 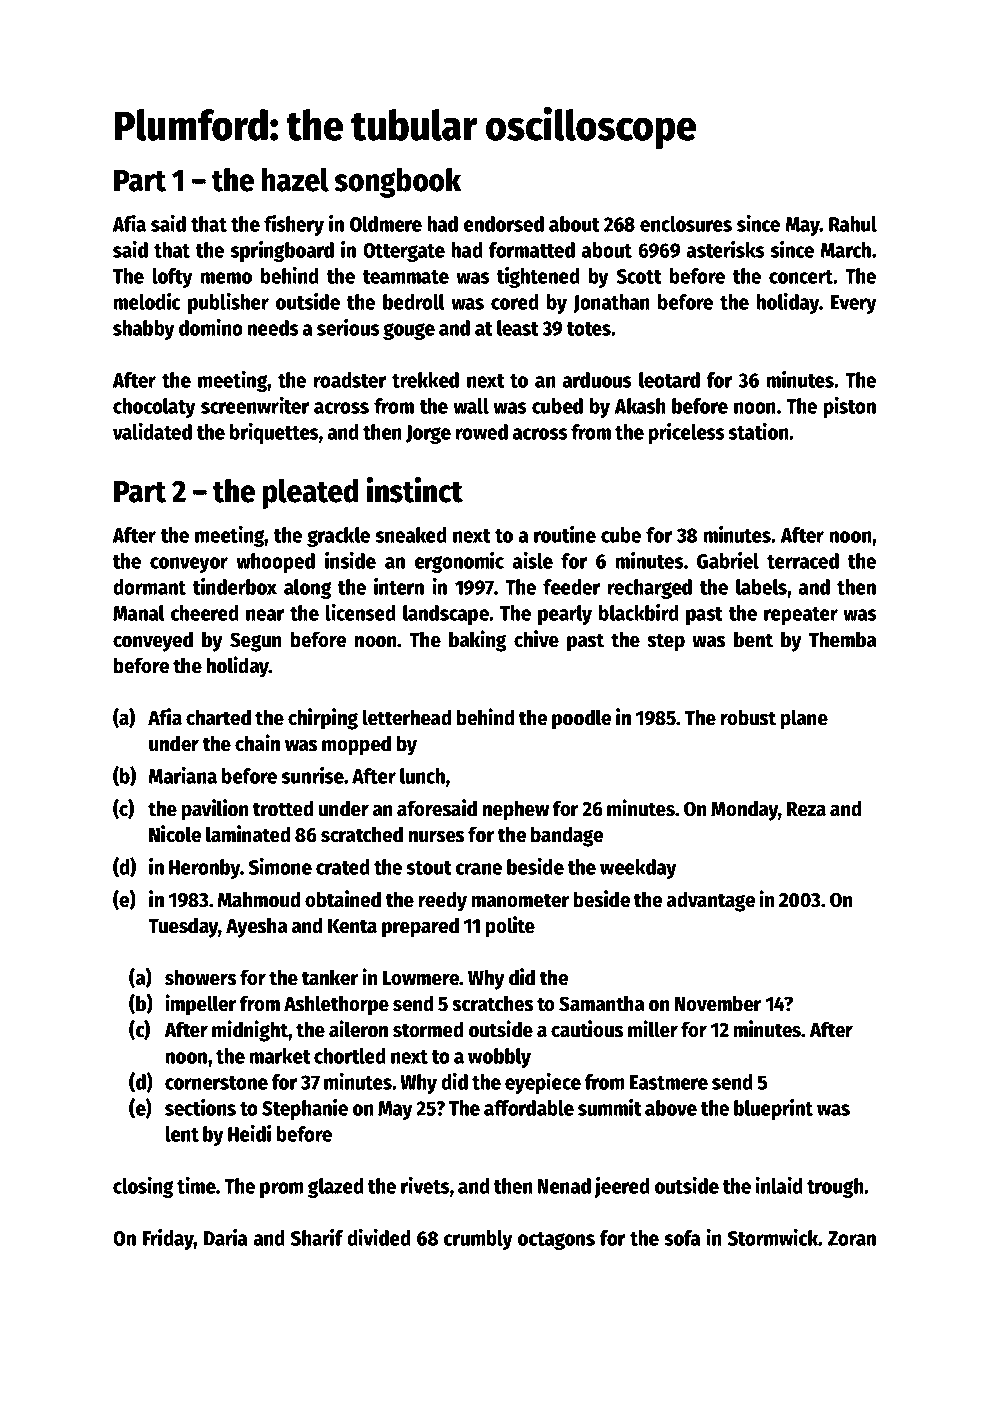 I want to click on terraced, so click(x=803, y=561).
